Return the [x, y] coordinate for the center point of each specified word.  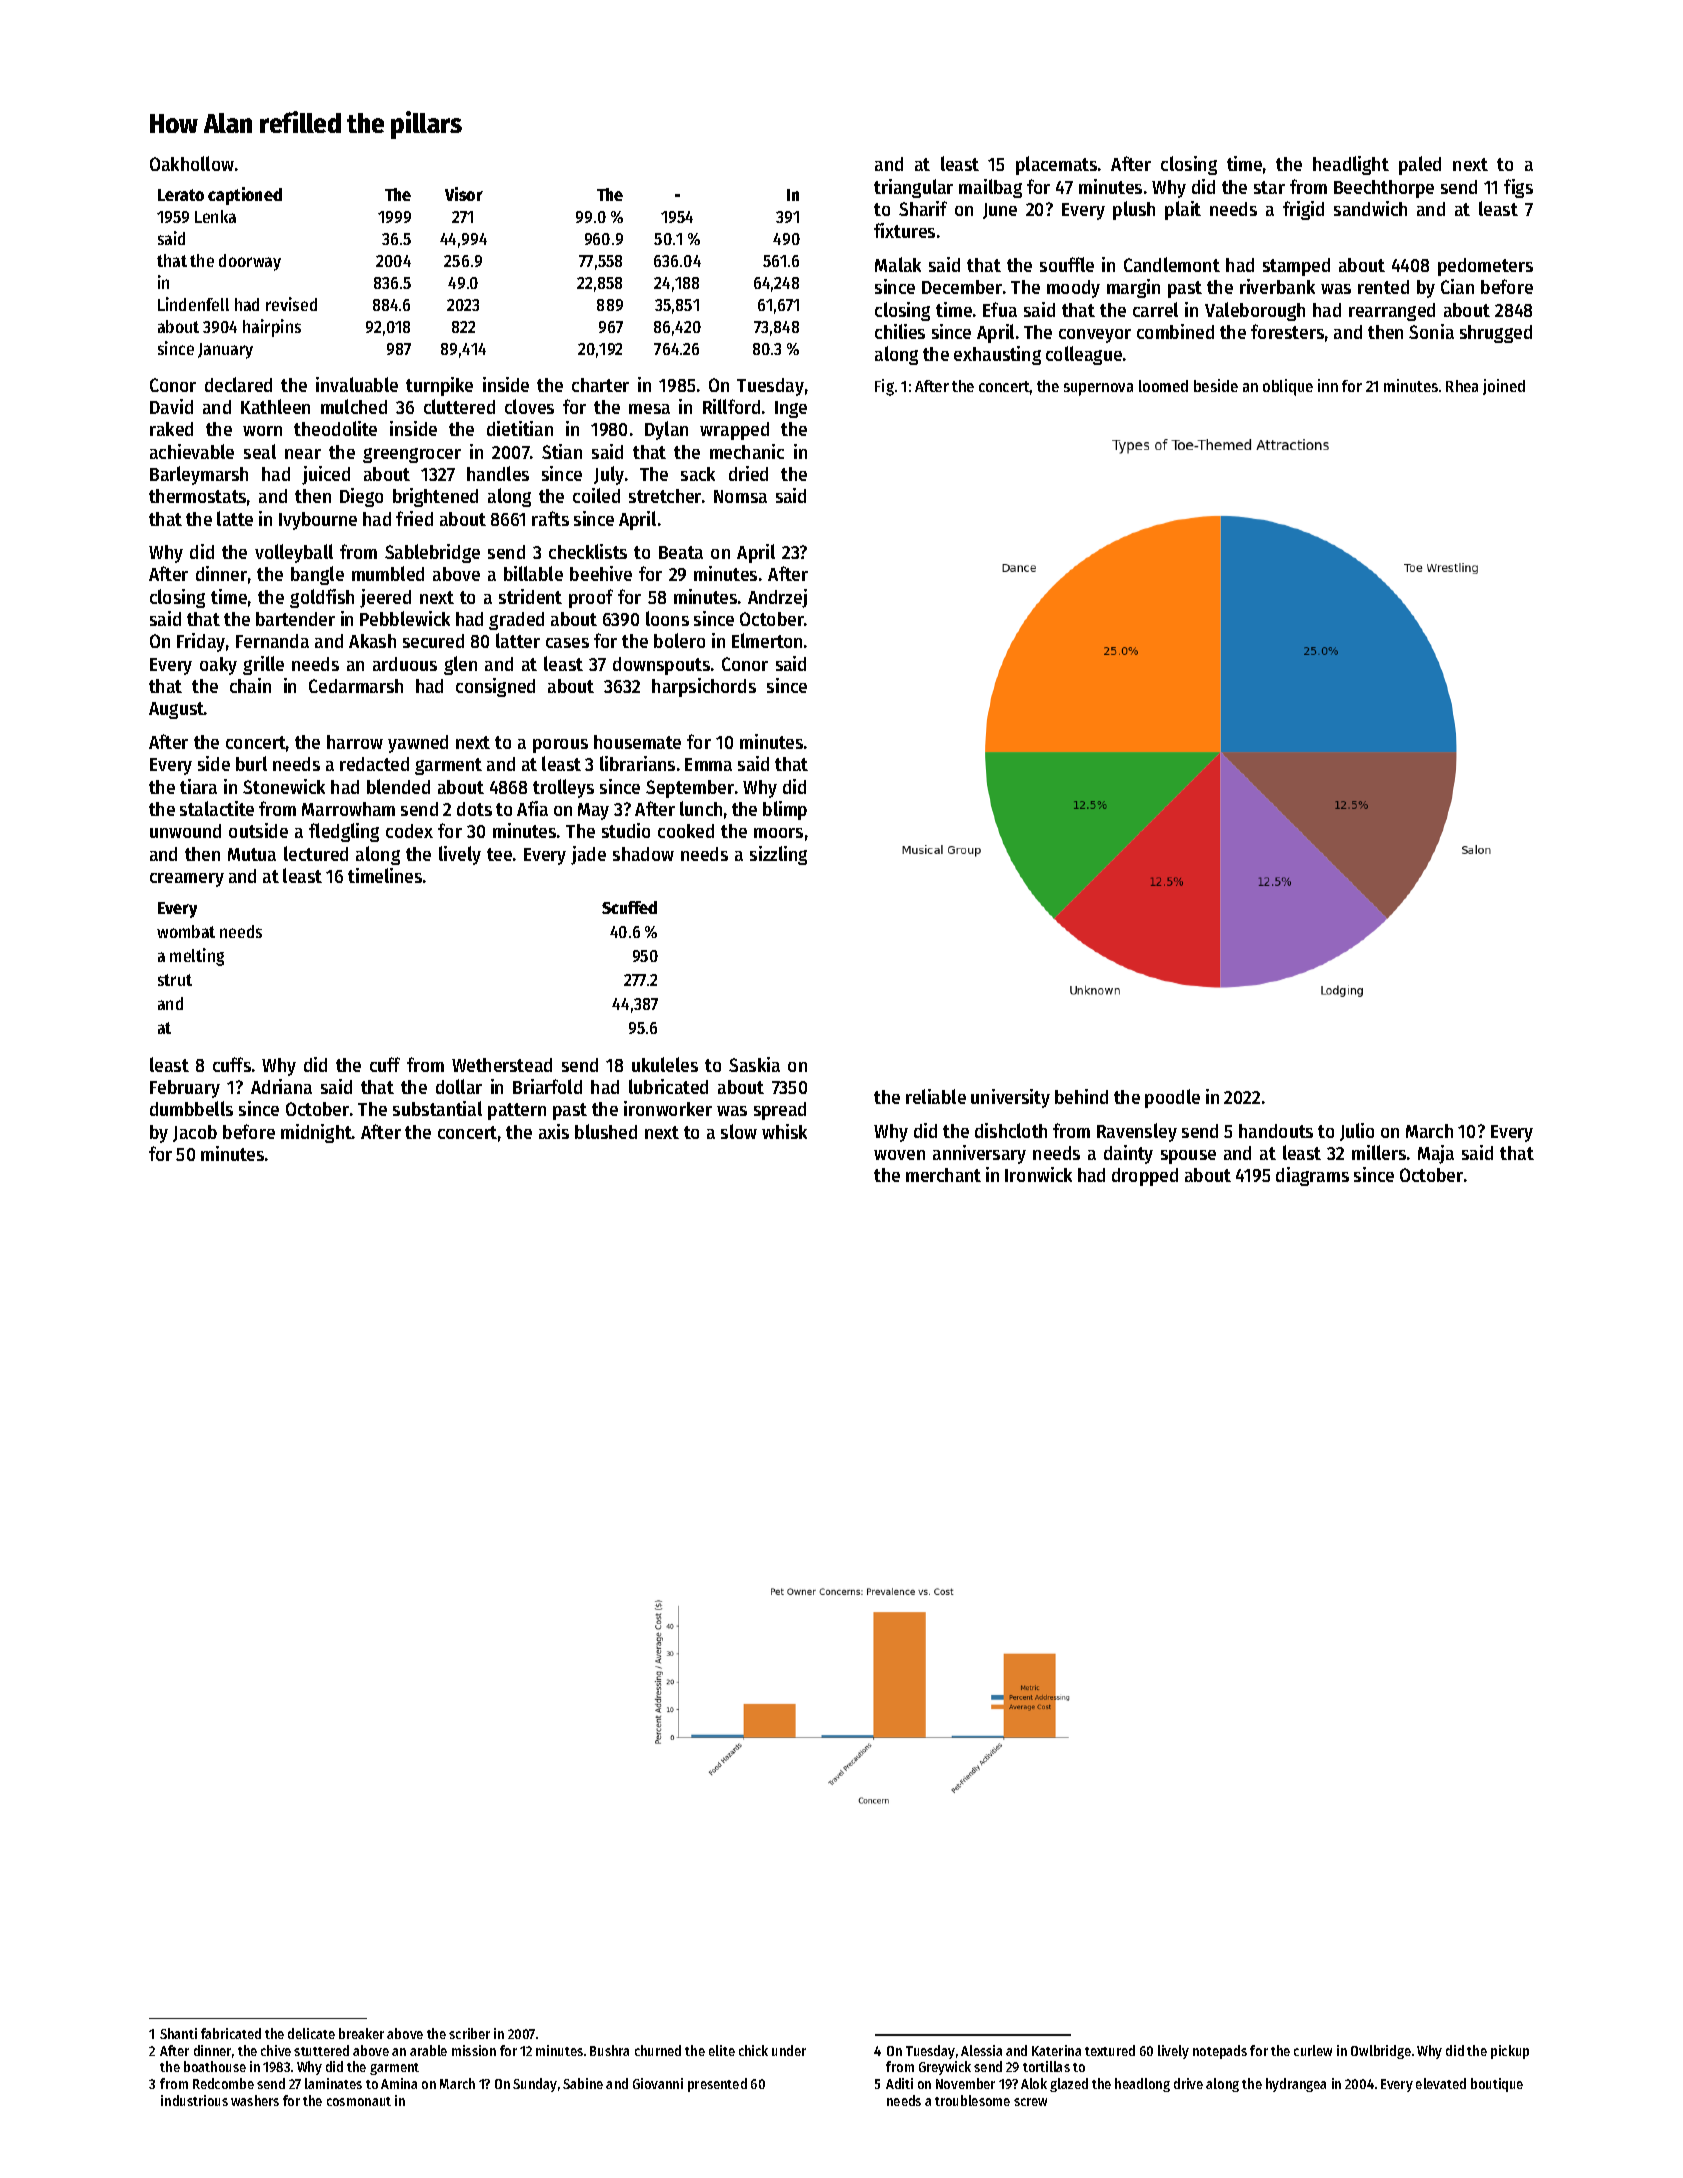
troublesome [972, 2100]
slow [739, 1131]
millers [1379, 1152]
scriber [469, 2033]
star [1269, 187]
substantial [437, 1108]
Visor [464, 194]
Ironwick [1038, 1174]
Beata [681, 552]
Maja [1436, 1154]
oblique [1288, 387]
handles [498, 473]
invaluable [357, 384]
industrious [194, 2100]
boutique [1497, 2085]
